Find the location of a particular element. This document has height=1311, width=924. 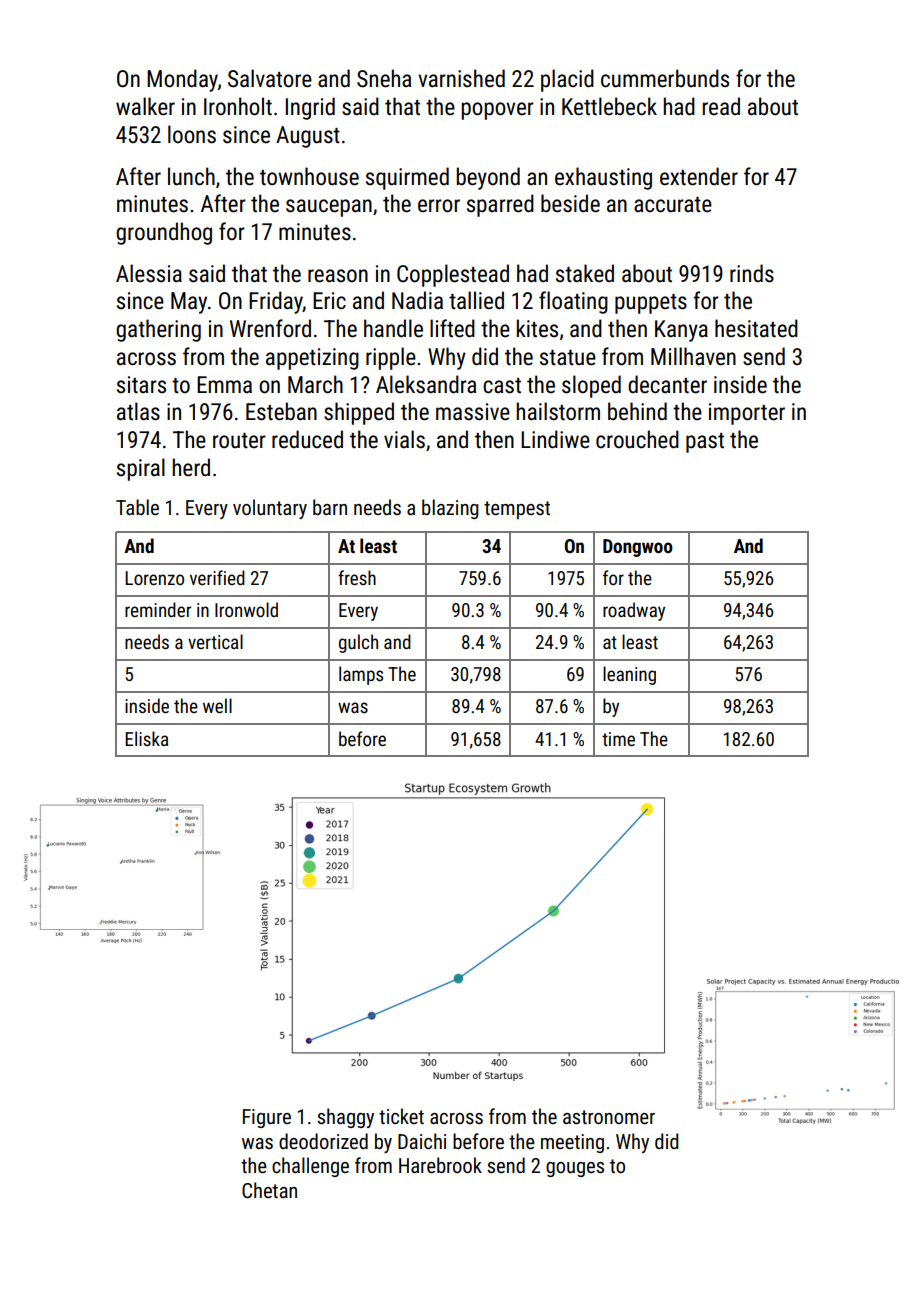

Salvatore is located at coordinates (270, 78).
